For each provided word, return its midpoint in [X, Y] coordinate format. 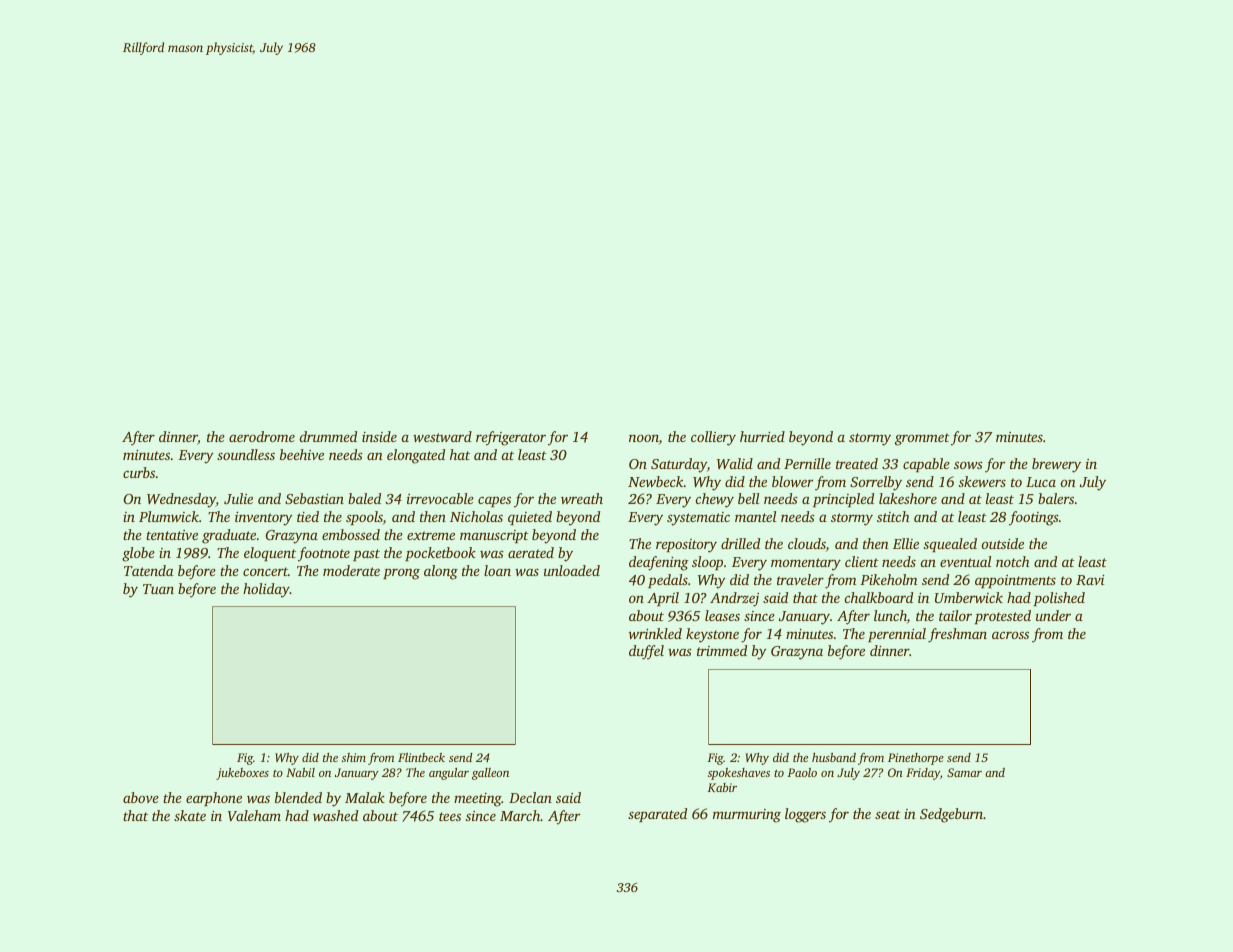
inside [379, 436]
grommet [922, 439]
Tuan [158, 589]
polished [1059, 599]
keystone [712, 635]
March [520, 815]
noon [644, 438]
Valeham [254, 815]
